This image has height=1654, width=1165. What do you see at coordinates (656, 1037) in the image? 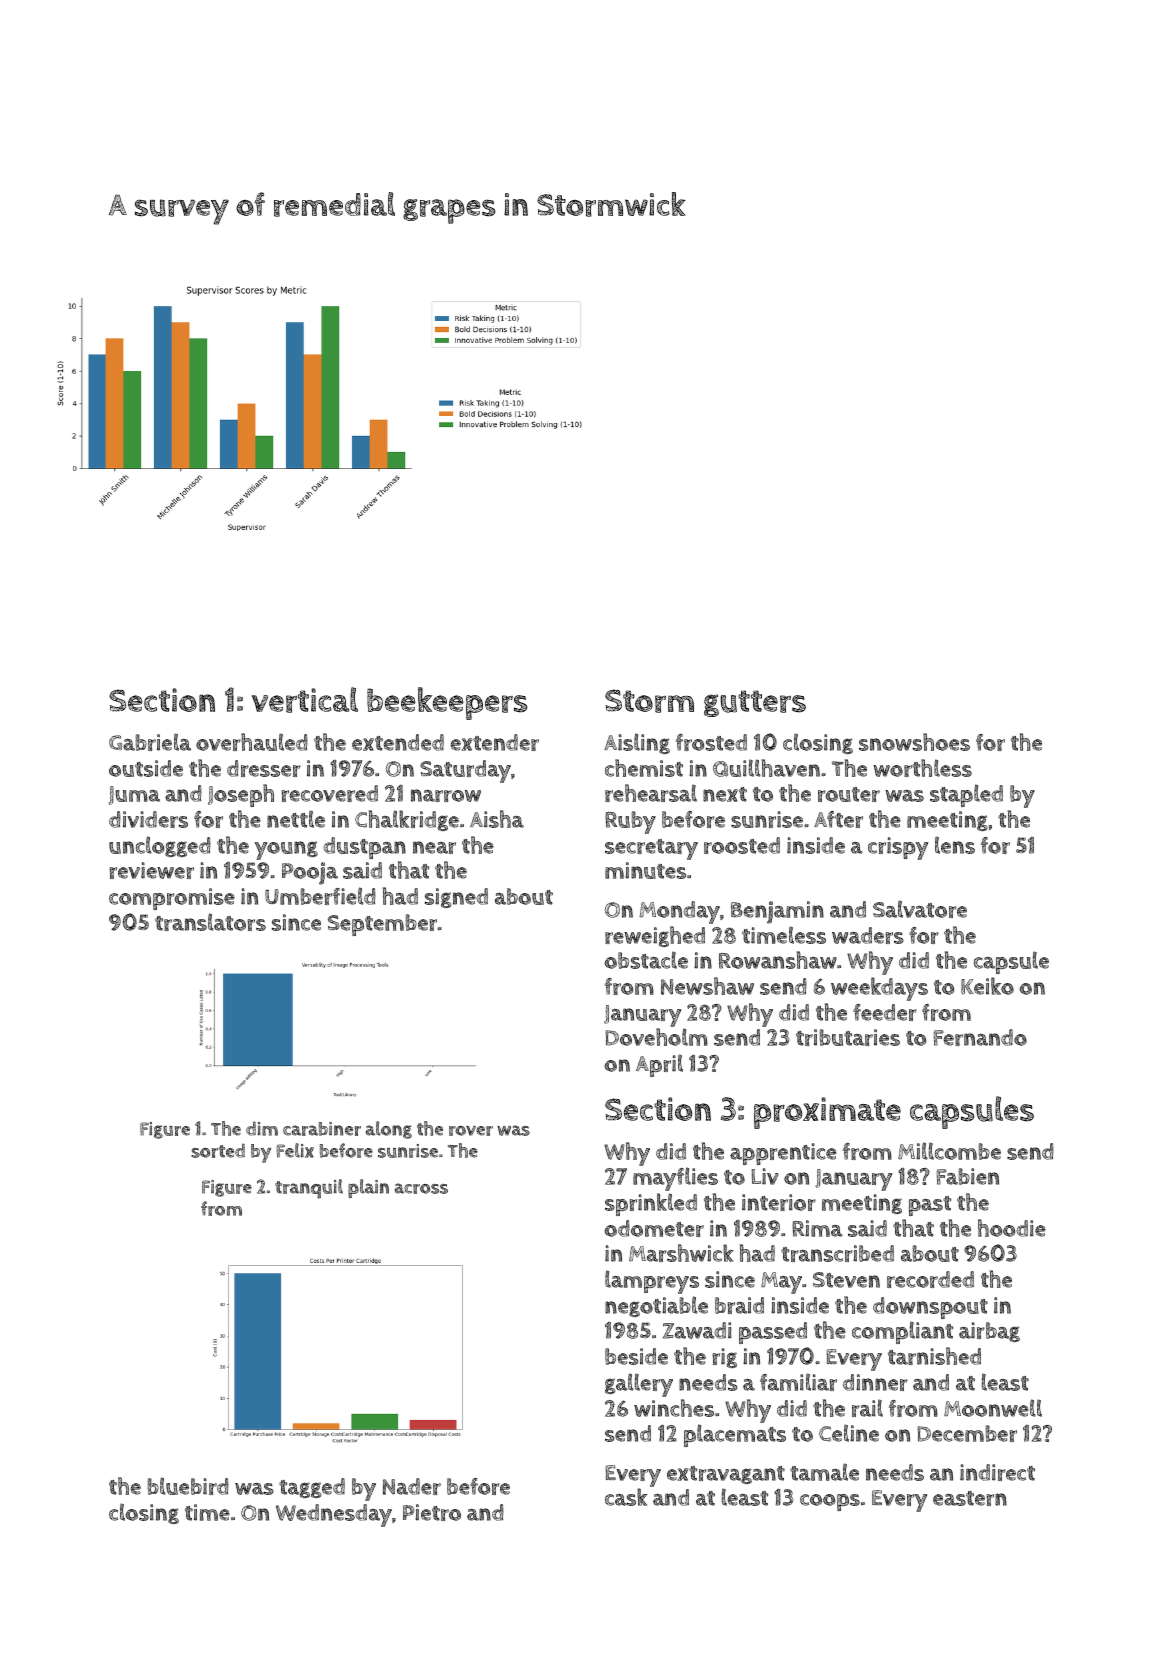
I see `Doveholm` at bounding box center [656, 1037].
